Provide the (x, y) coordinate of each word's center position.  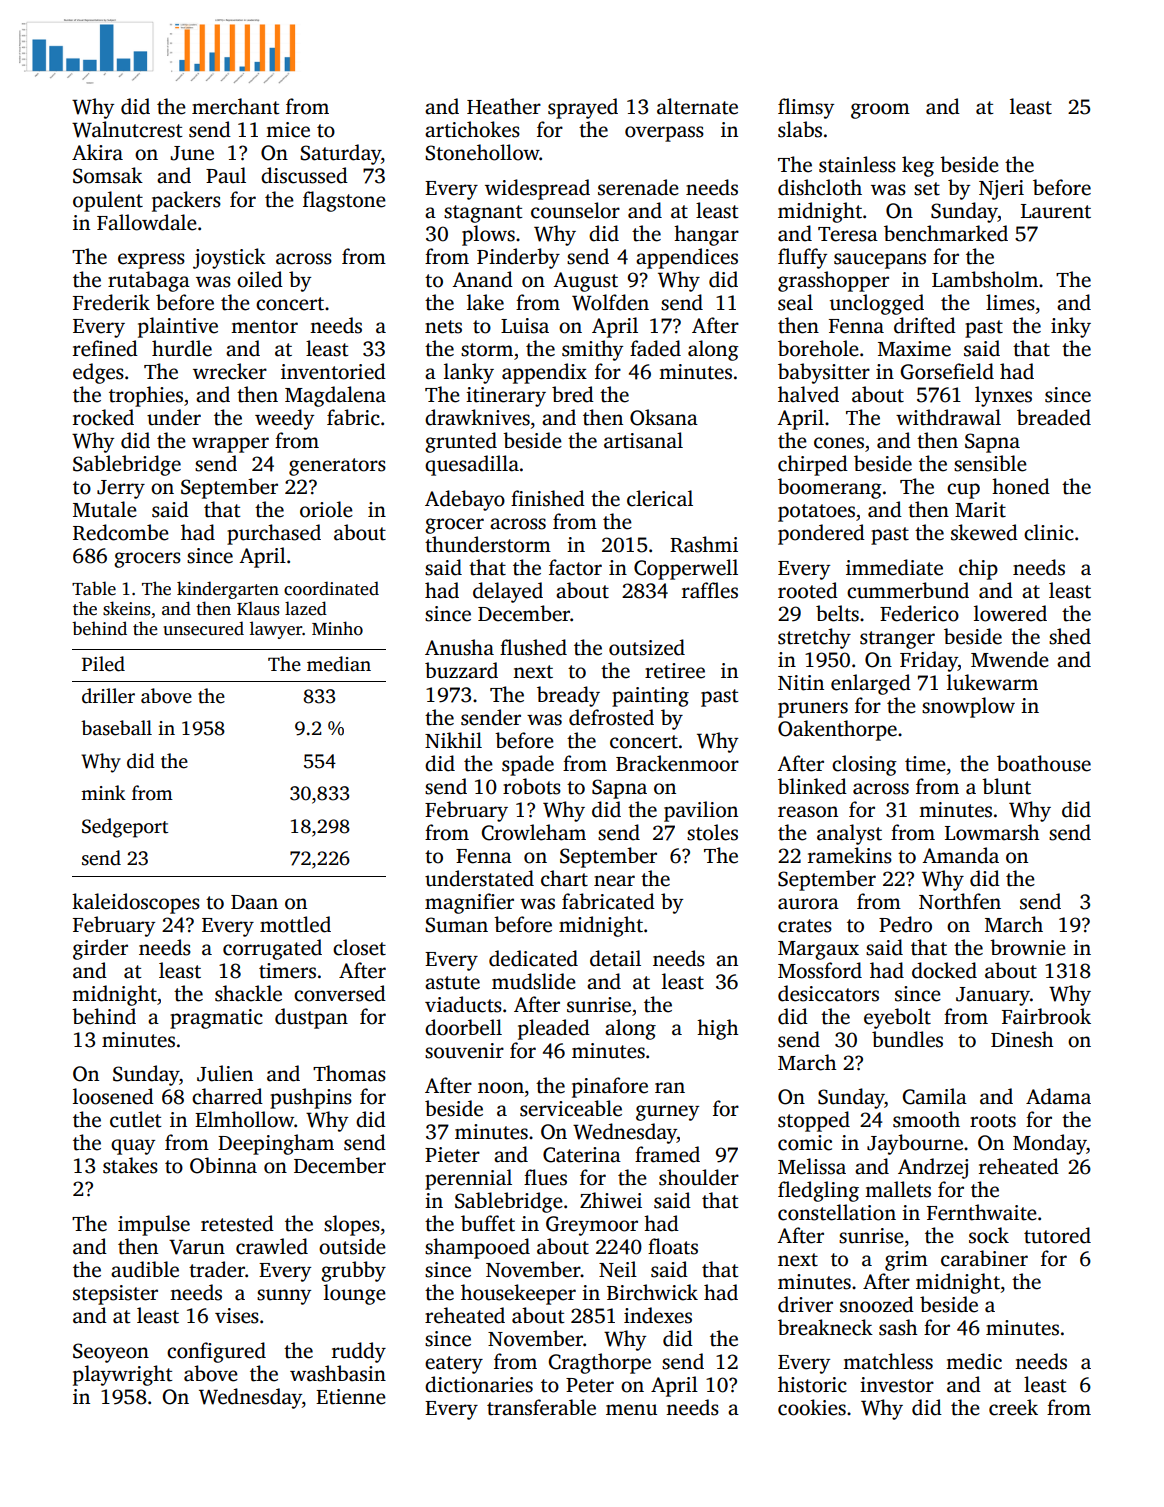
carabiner (984, 1258)
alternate (697, 106)
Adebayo (465, 500)
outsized (647, 647)
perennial (468, 1179)
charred (227, 1096)
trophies (146, 396)
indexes (658, 1315)
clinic (1049, 532)
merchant (236, 106)
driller (108, 696)
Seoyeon (111, 1353)
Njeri (1001, 190)
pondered (821, 534)
